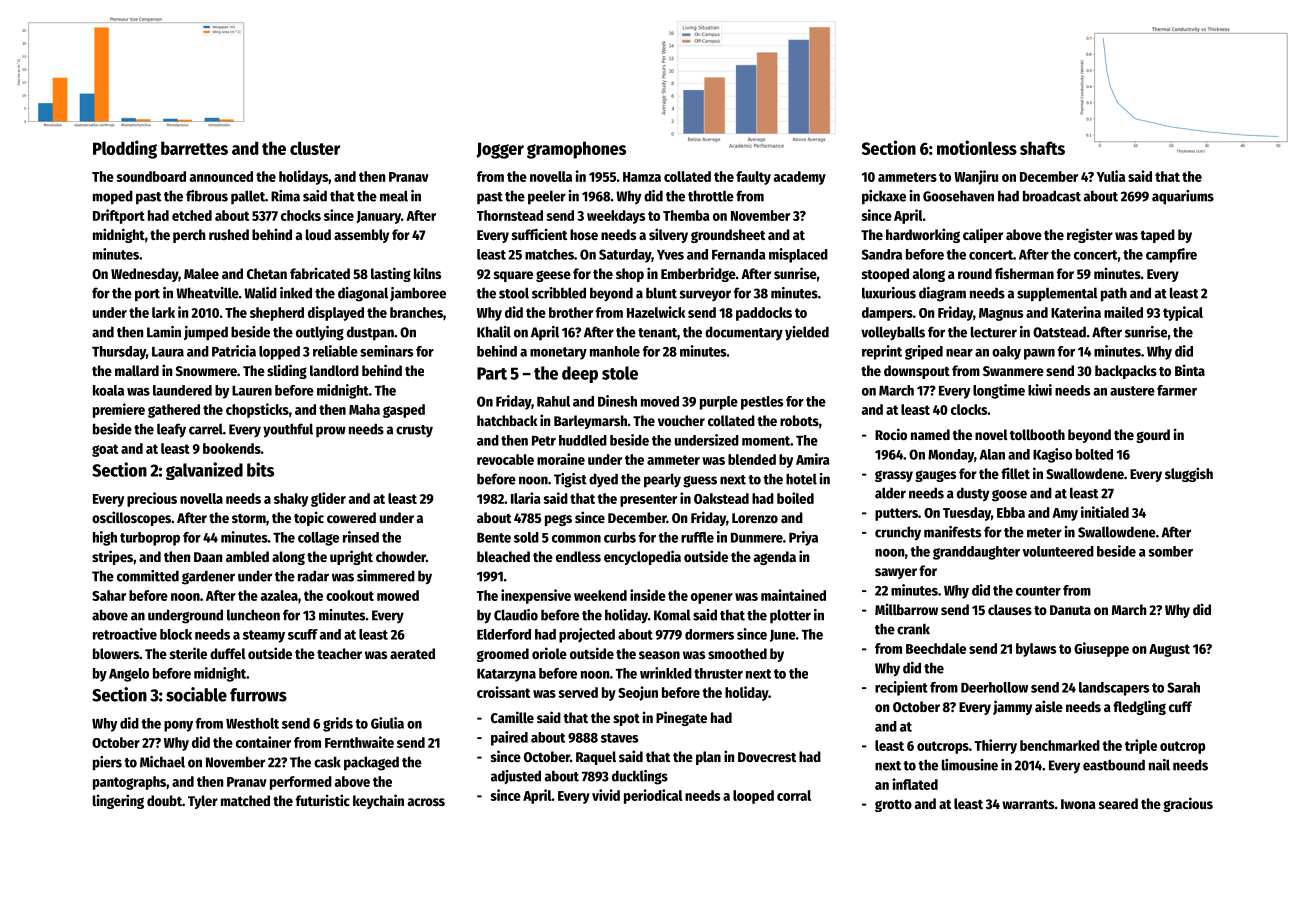 The width and height of the document is (1308, 924). I want to click on academy, so click(800, 178).
